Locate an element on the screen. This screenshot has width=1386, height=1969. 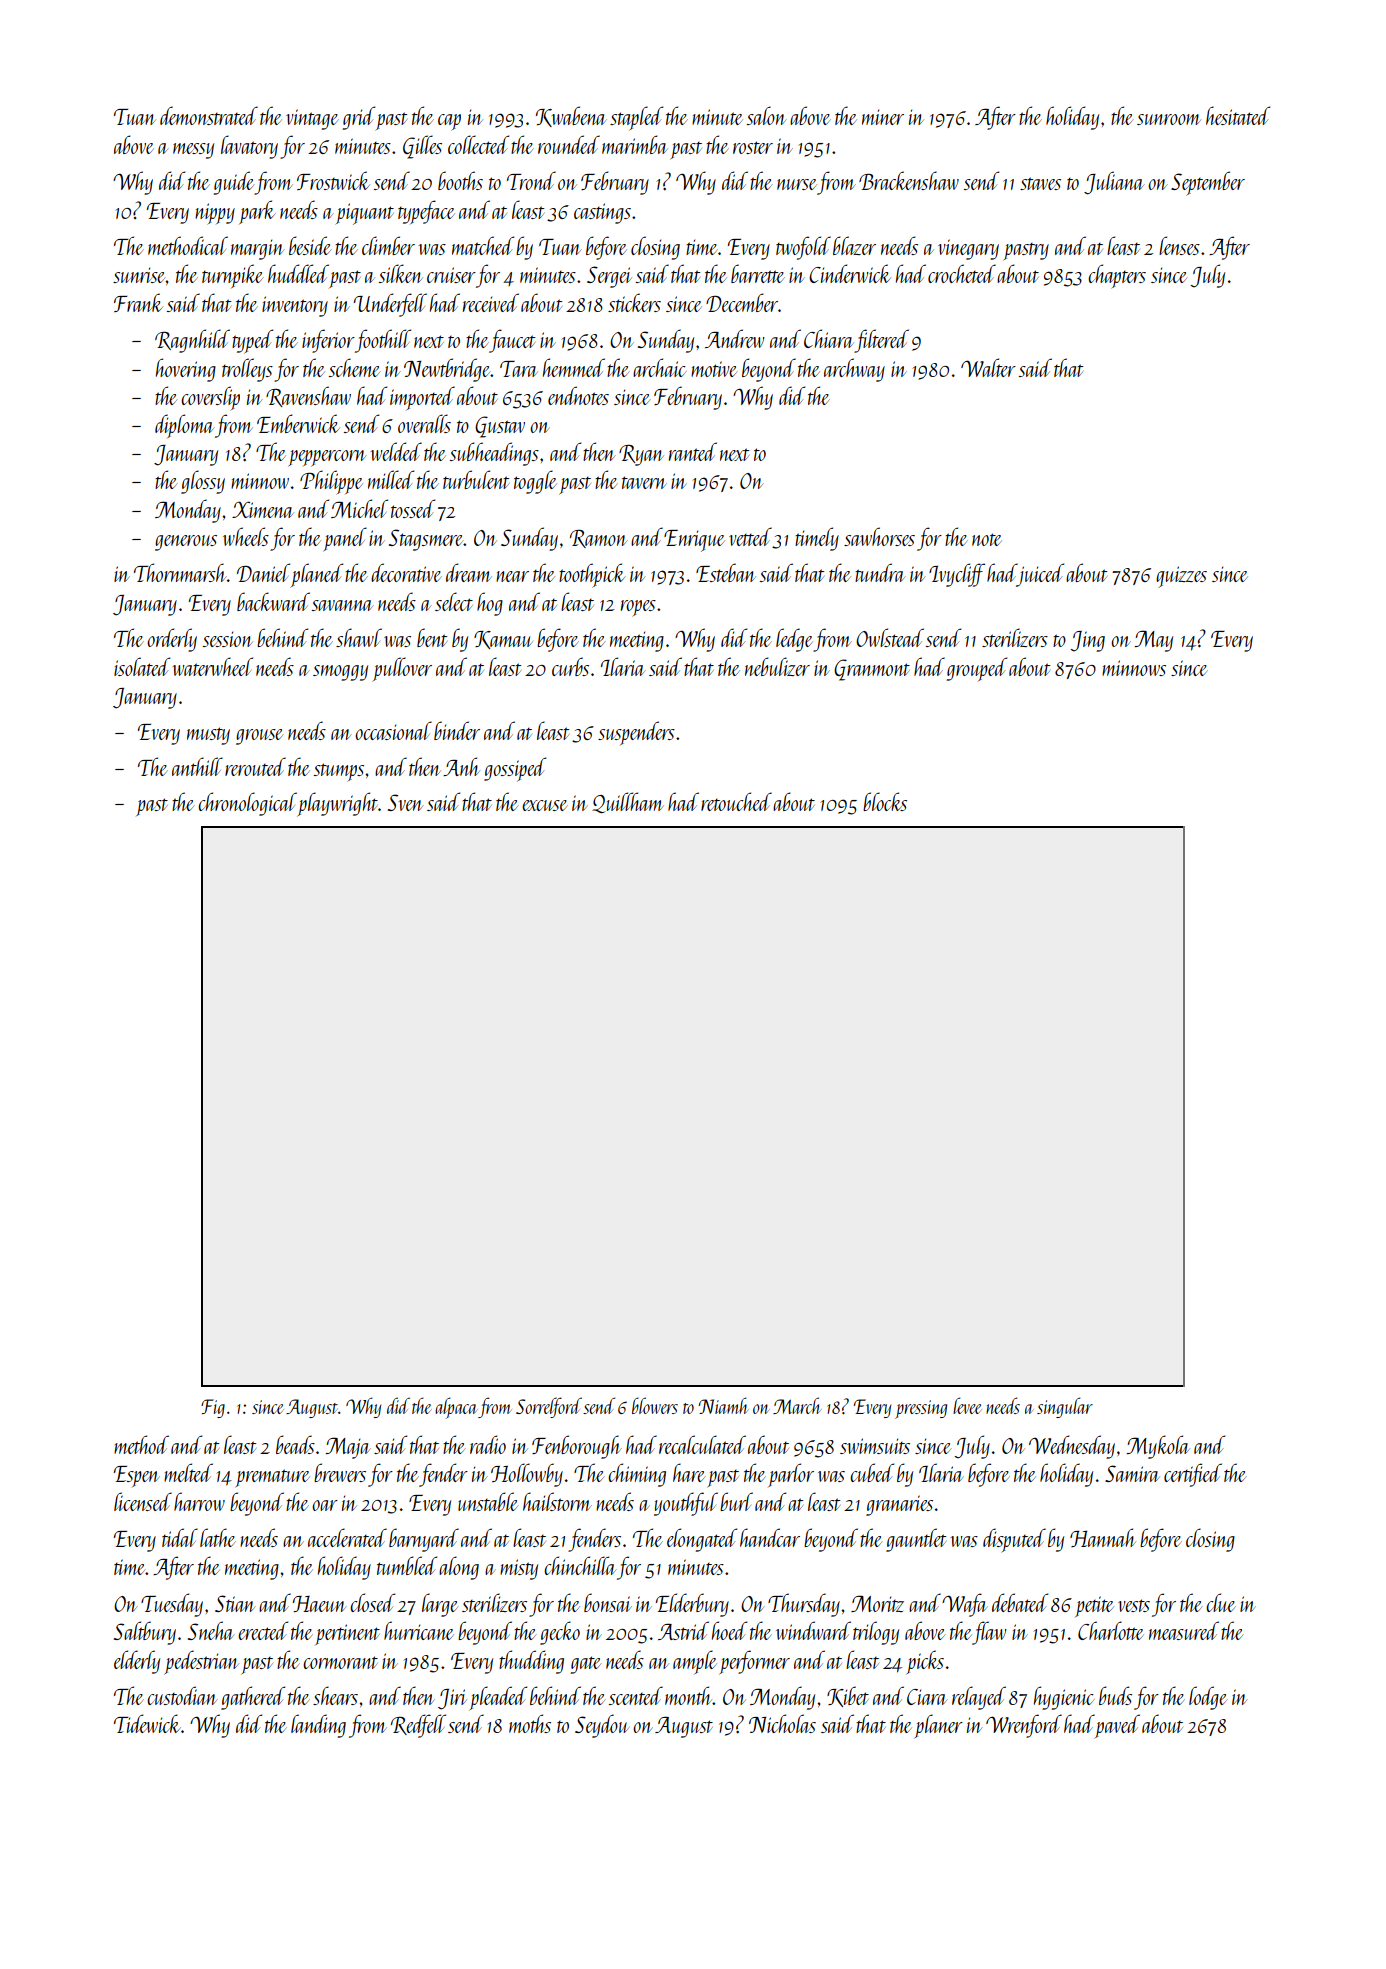
Sorrelford is located at coordinates (549, 1407).
